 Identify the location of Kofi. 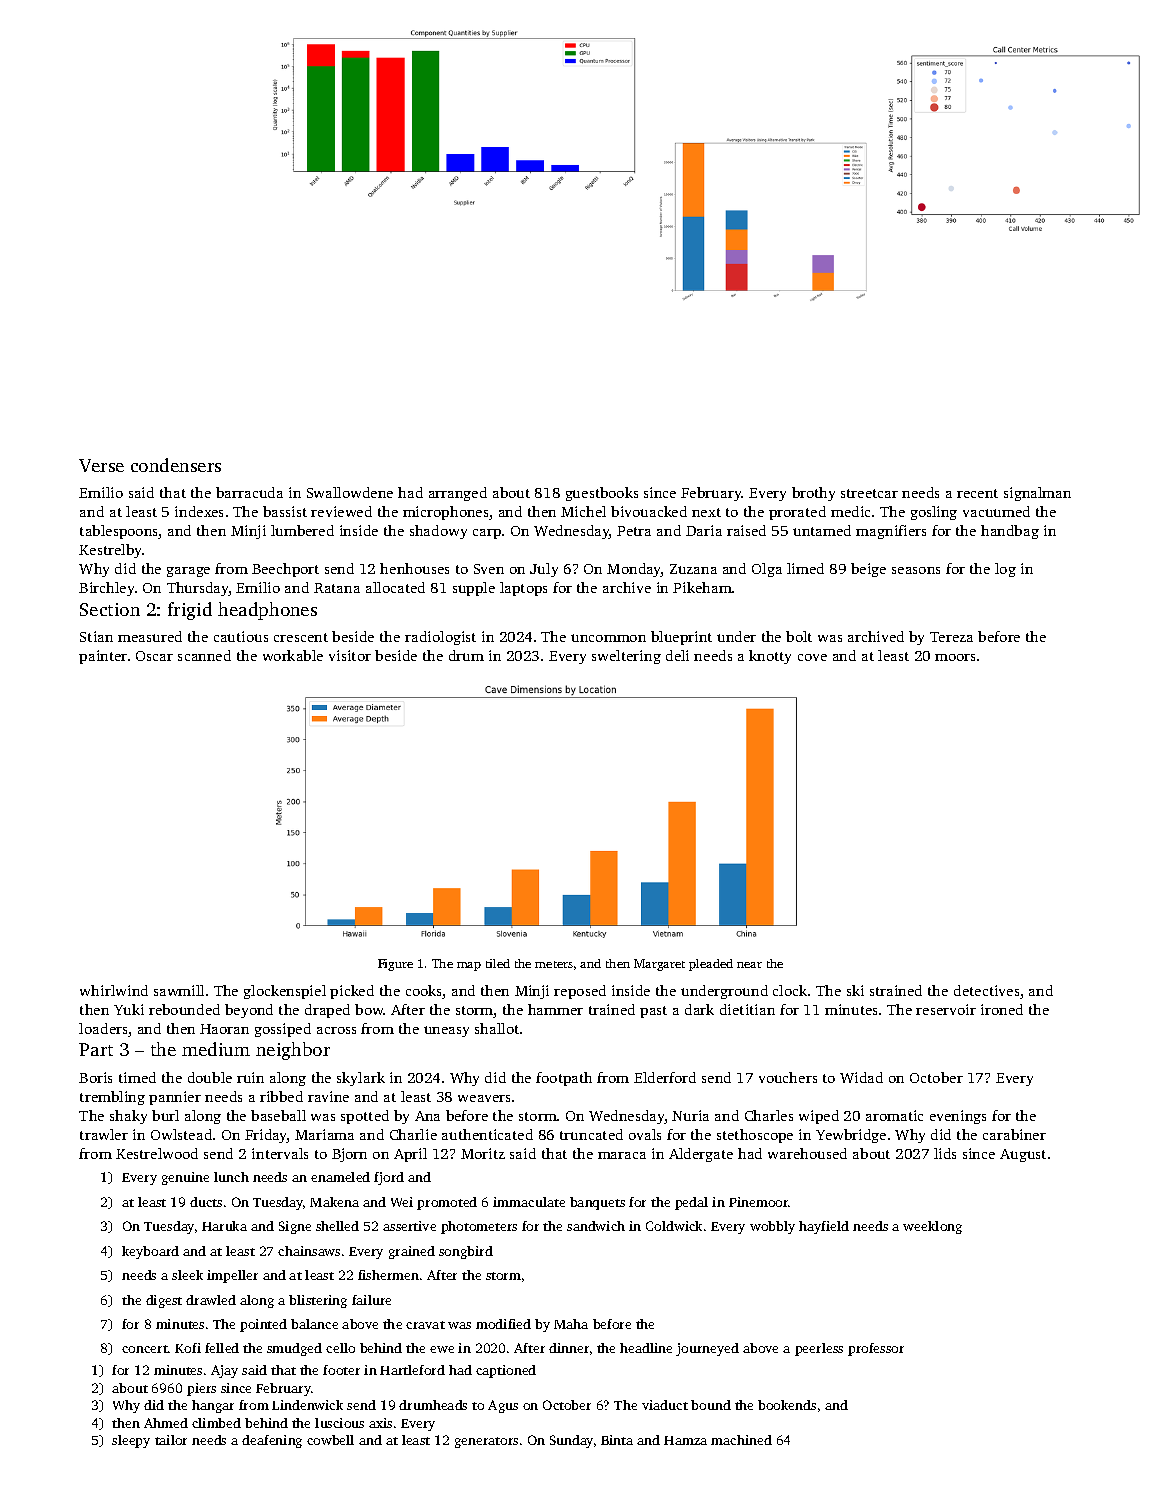
(188, 1348).
